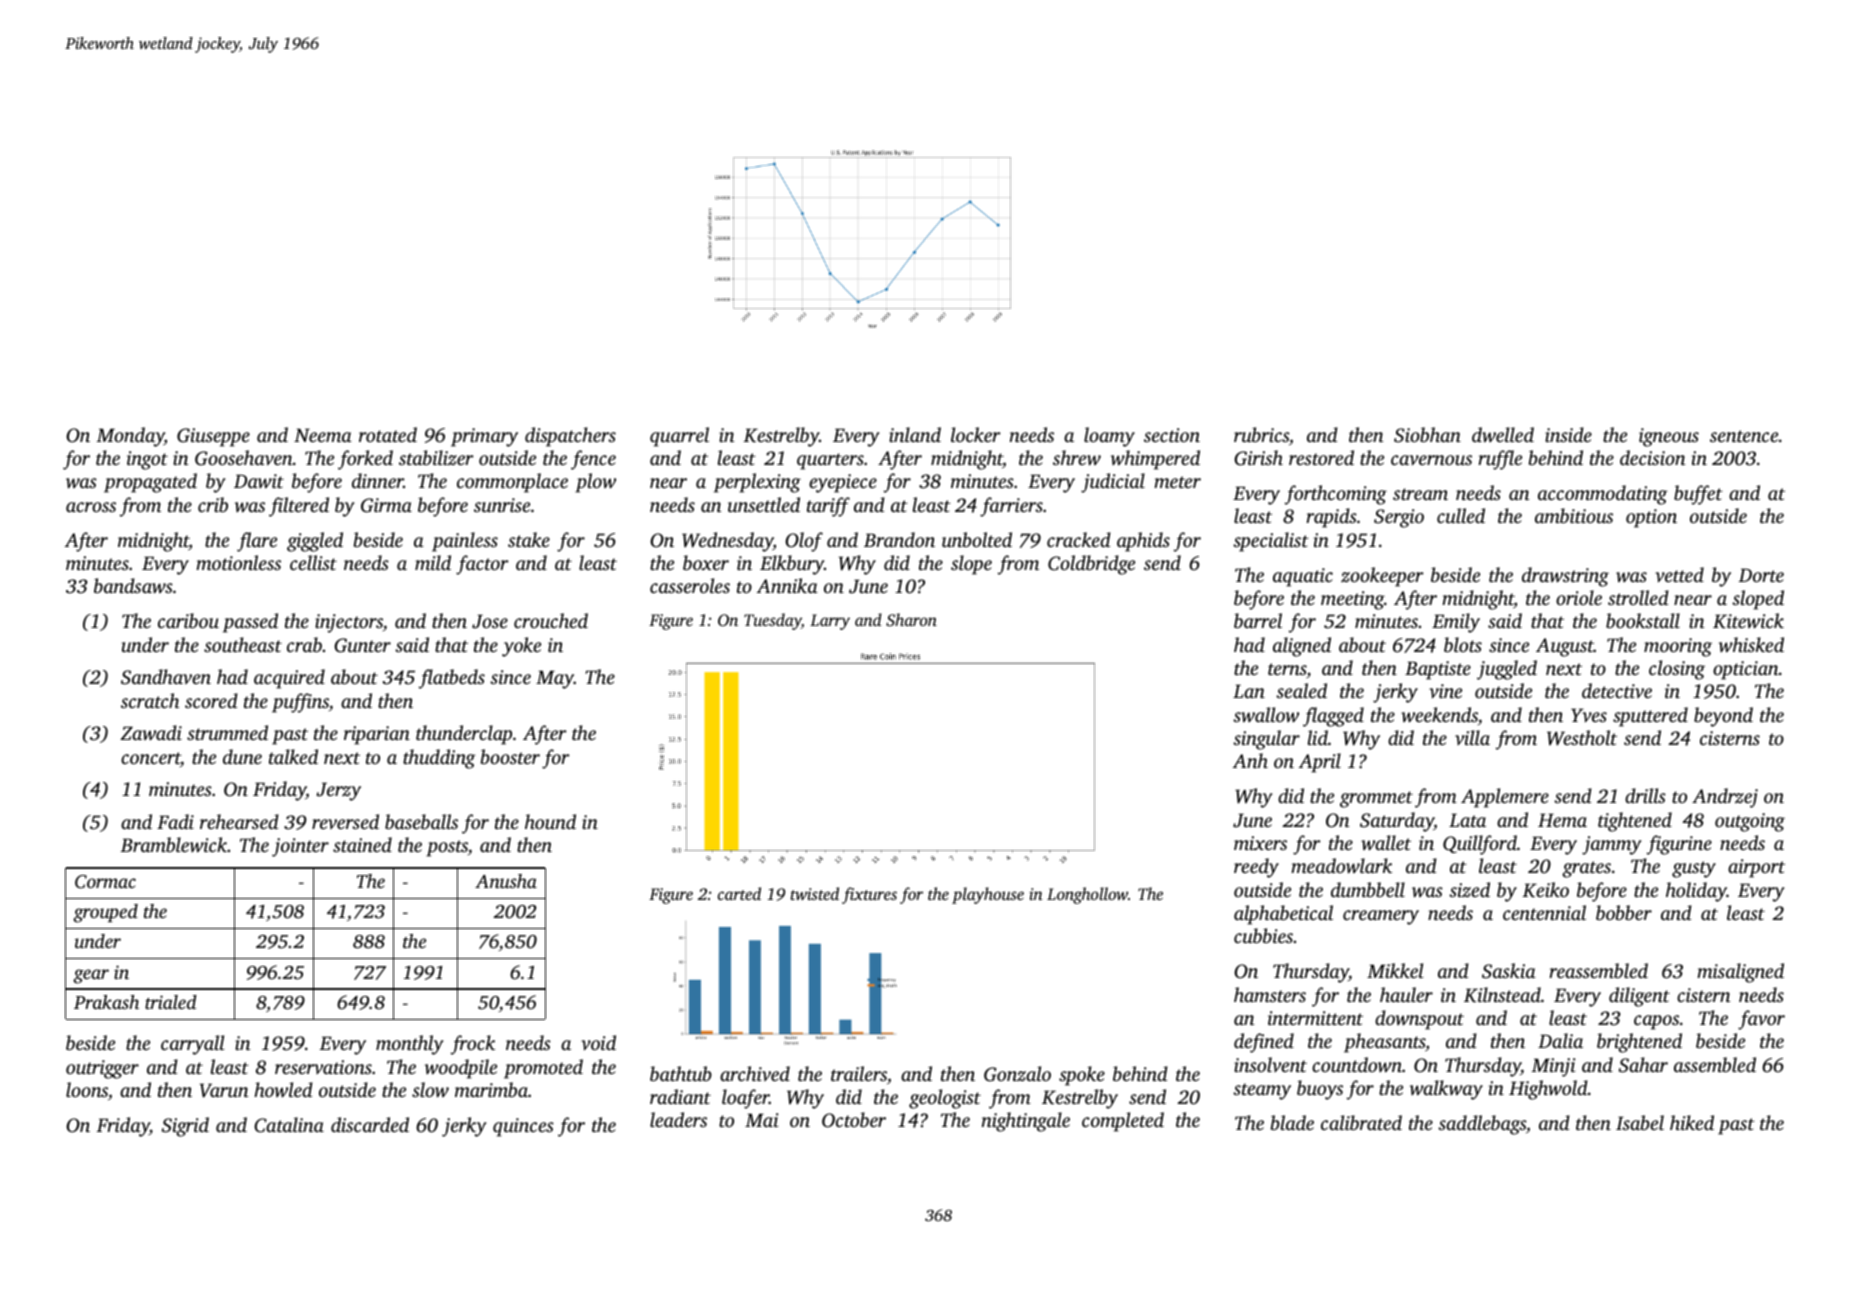 The width and height of the screenshot is (1850, 1308). I want to click on grates, so click(1586, 869).
